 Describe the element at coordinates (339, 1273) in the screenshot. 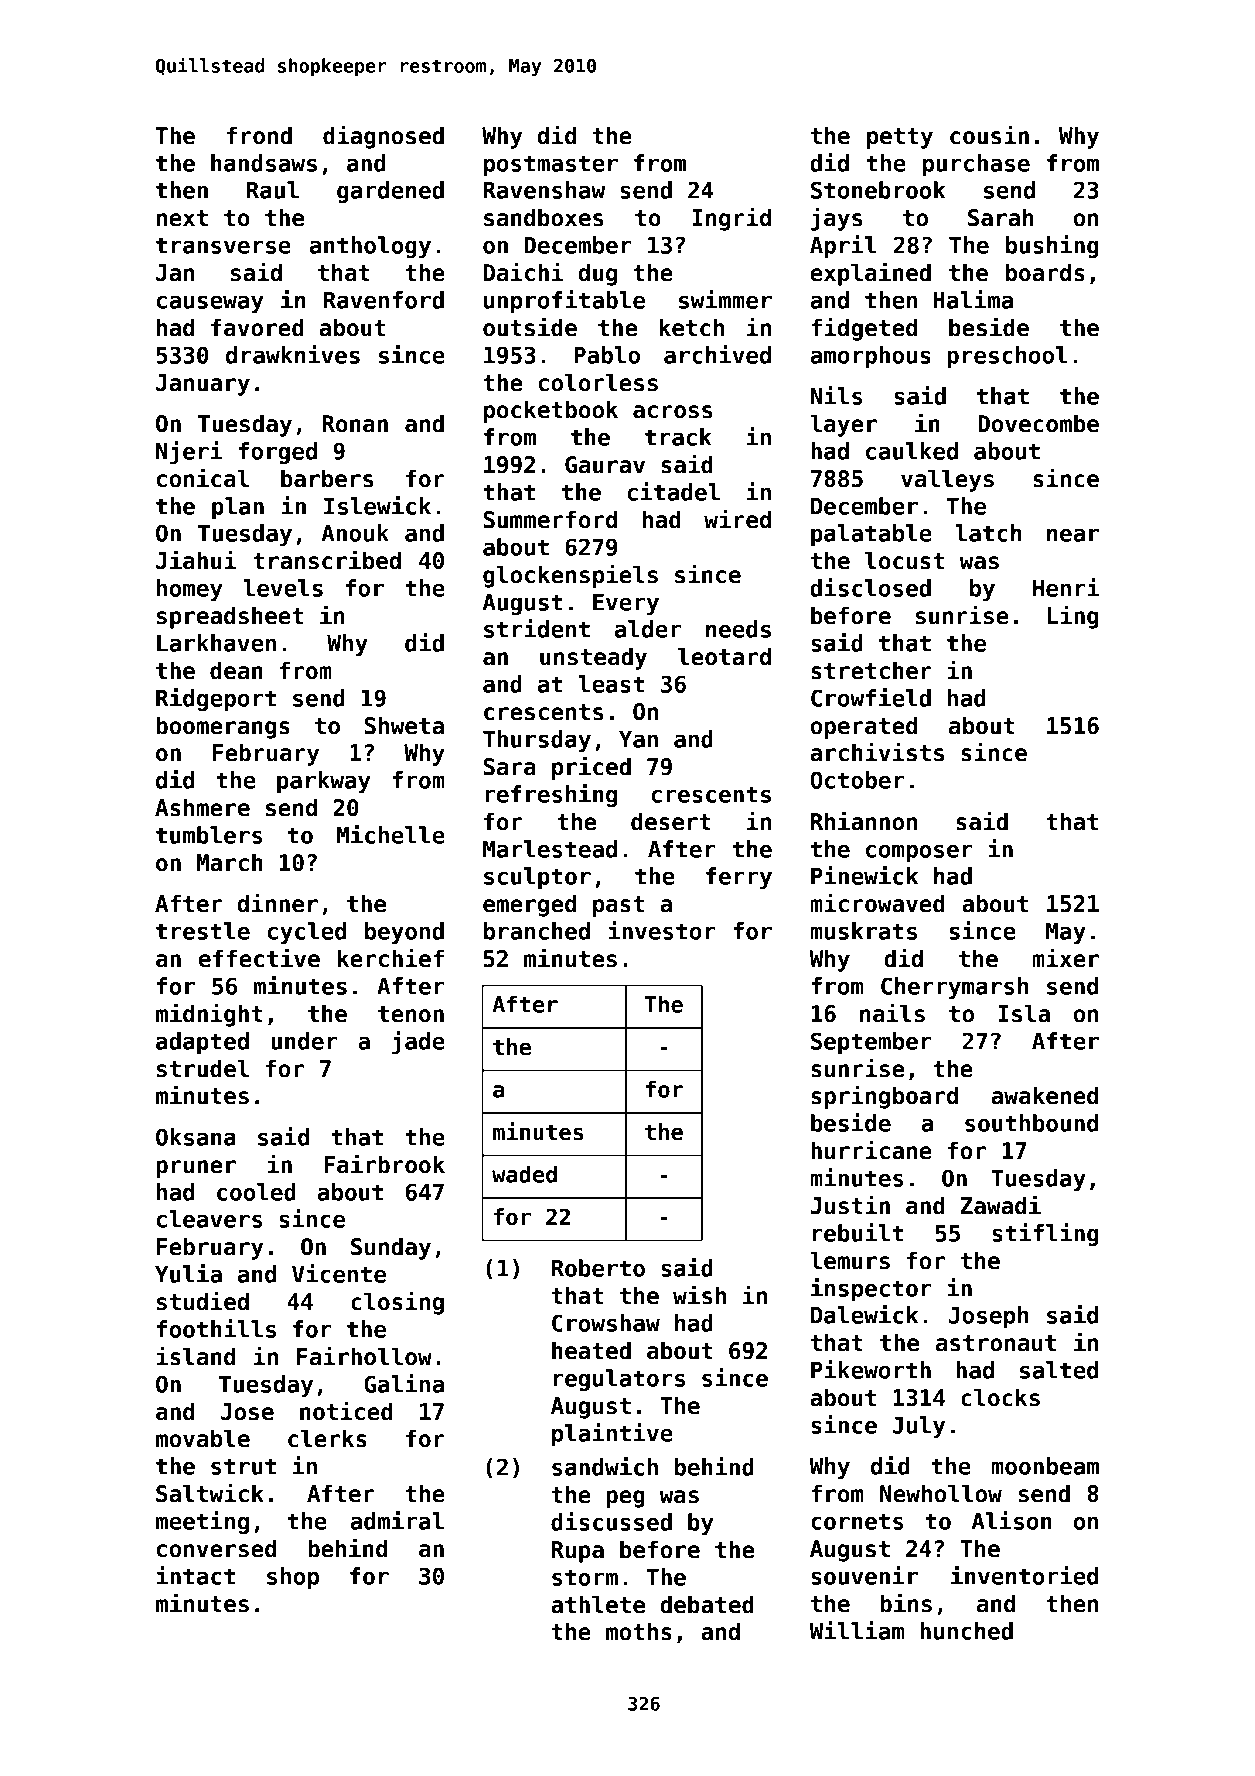

I see `Vicente` at that location.
